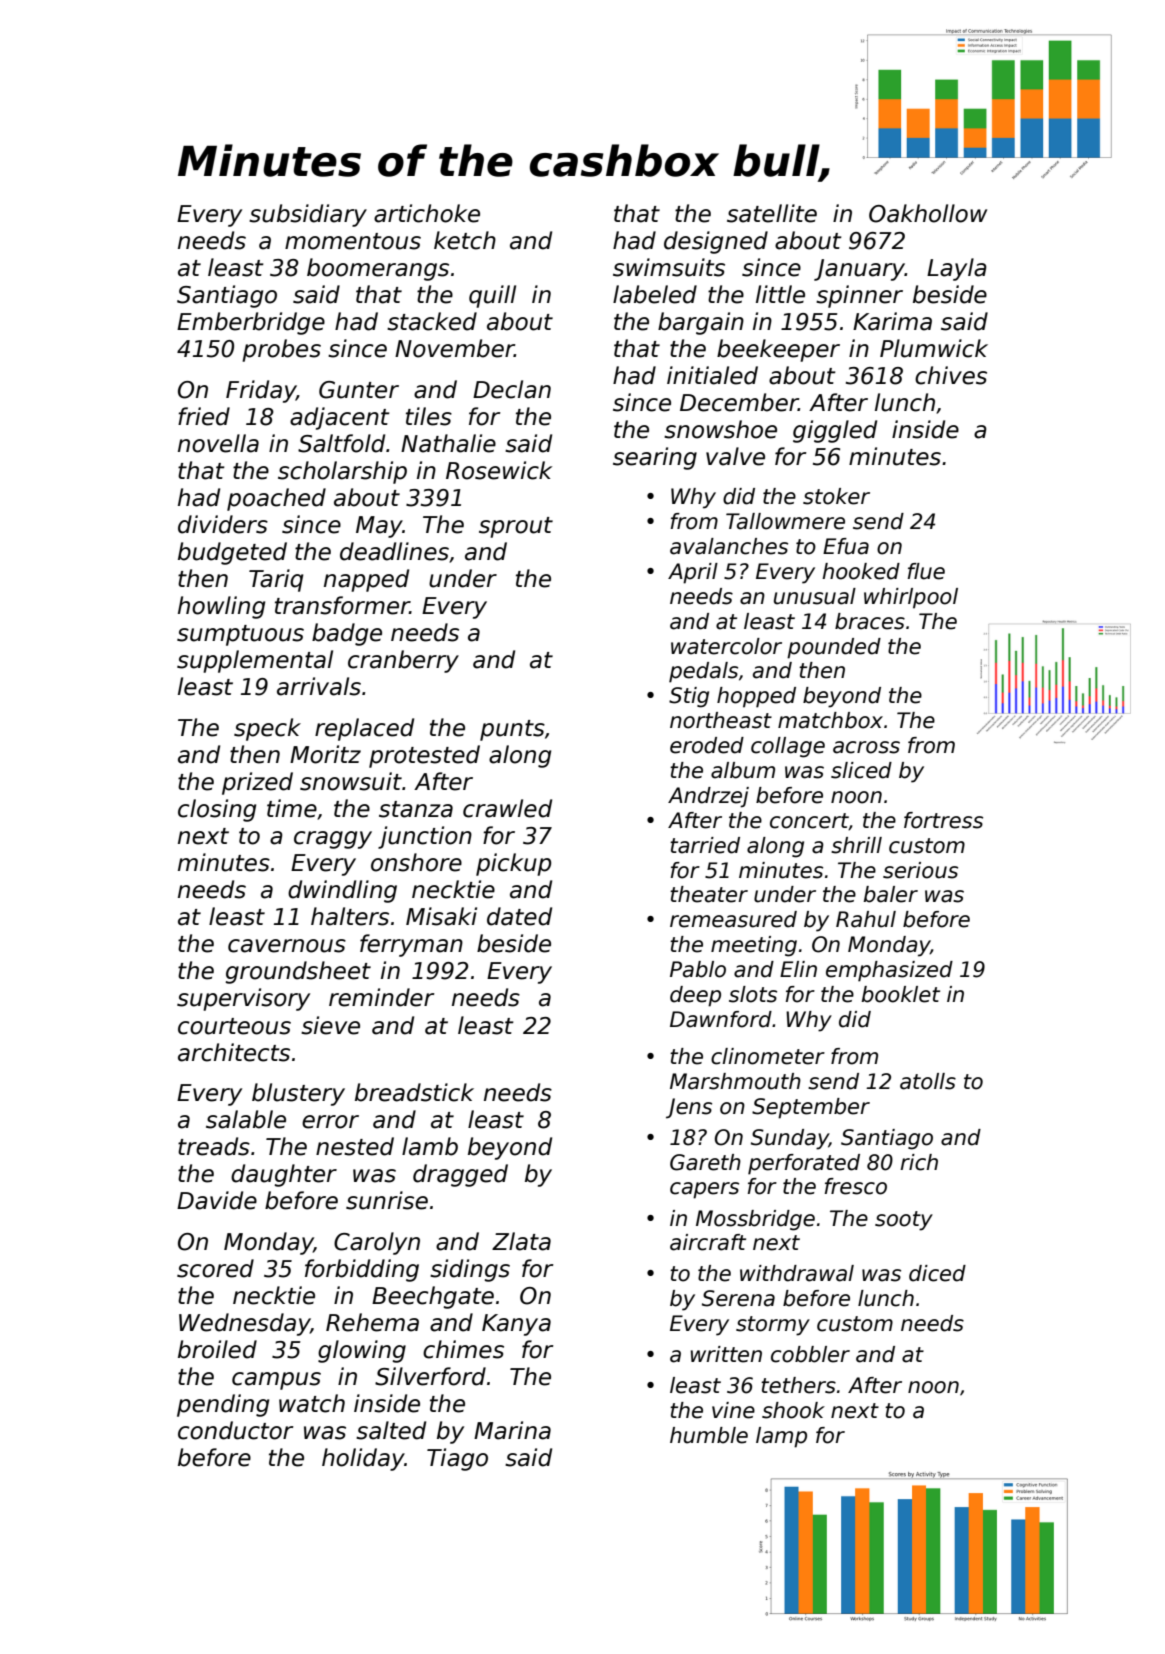 The height and width of the screenshot is (1654, 1165). I want to click on Jens, so click(689, 1108).
